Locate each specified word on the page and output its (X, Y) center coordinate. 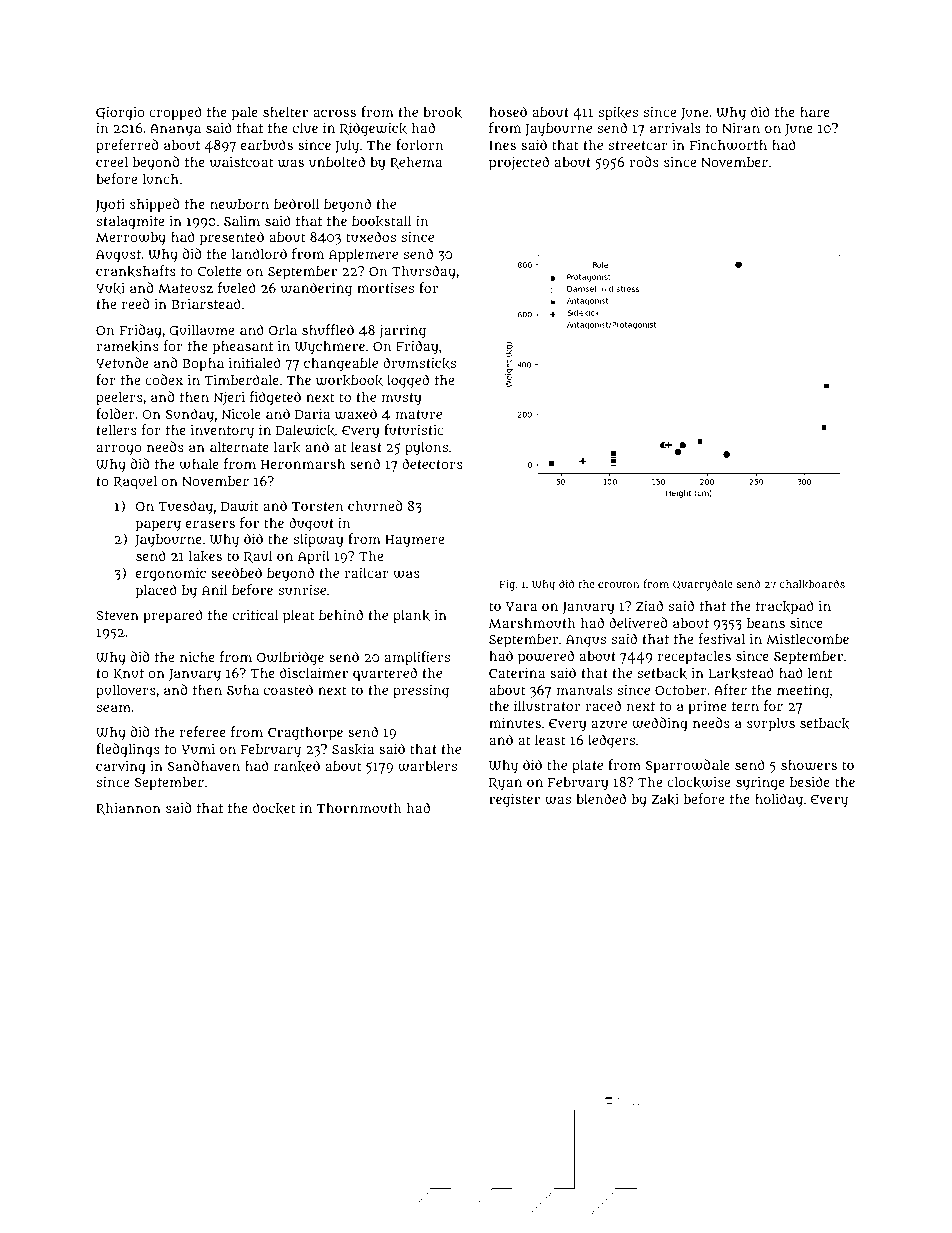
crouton (618, 584)
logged (408, 381)
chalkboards (812, 584)
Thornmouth (359, 808)
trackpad (785, 607)
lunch (160, 179)
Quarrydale (702, 585)
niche (197, 656)
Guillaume (201, 331)
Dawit (240, 506)
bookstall (381, 221)
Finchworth (728, 145)
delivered (638, 622)
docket (274, 808)
